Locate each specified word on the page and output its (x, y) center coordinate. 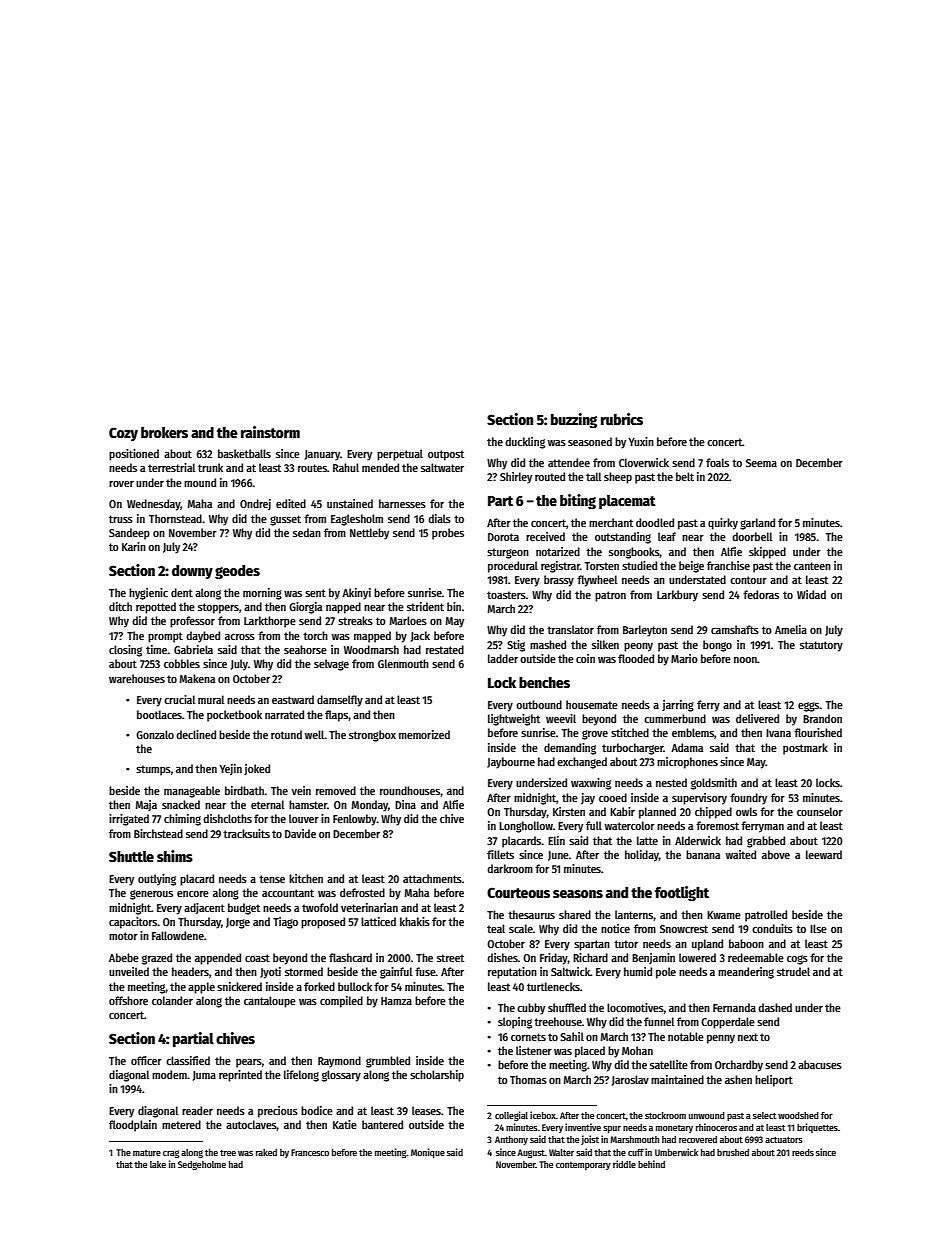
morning (262, 594)
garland (757, 524)
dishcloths (227, 818)
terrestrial (171, 467)
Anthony (511, 1140)
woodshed (798, 1115)
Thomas (528, 1079)
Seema (761, 463)
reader (197, 1110)
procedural (513, 567)
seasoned (590, 441)
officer (146, 1060)
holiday (642, 856)
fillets (500, 854)
